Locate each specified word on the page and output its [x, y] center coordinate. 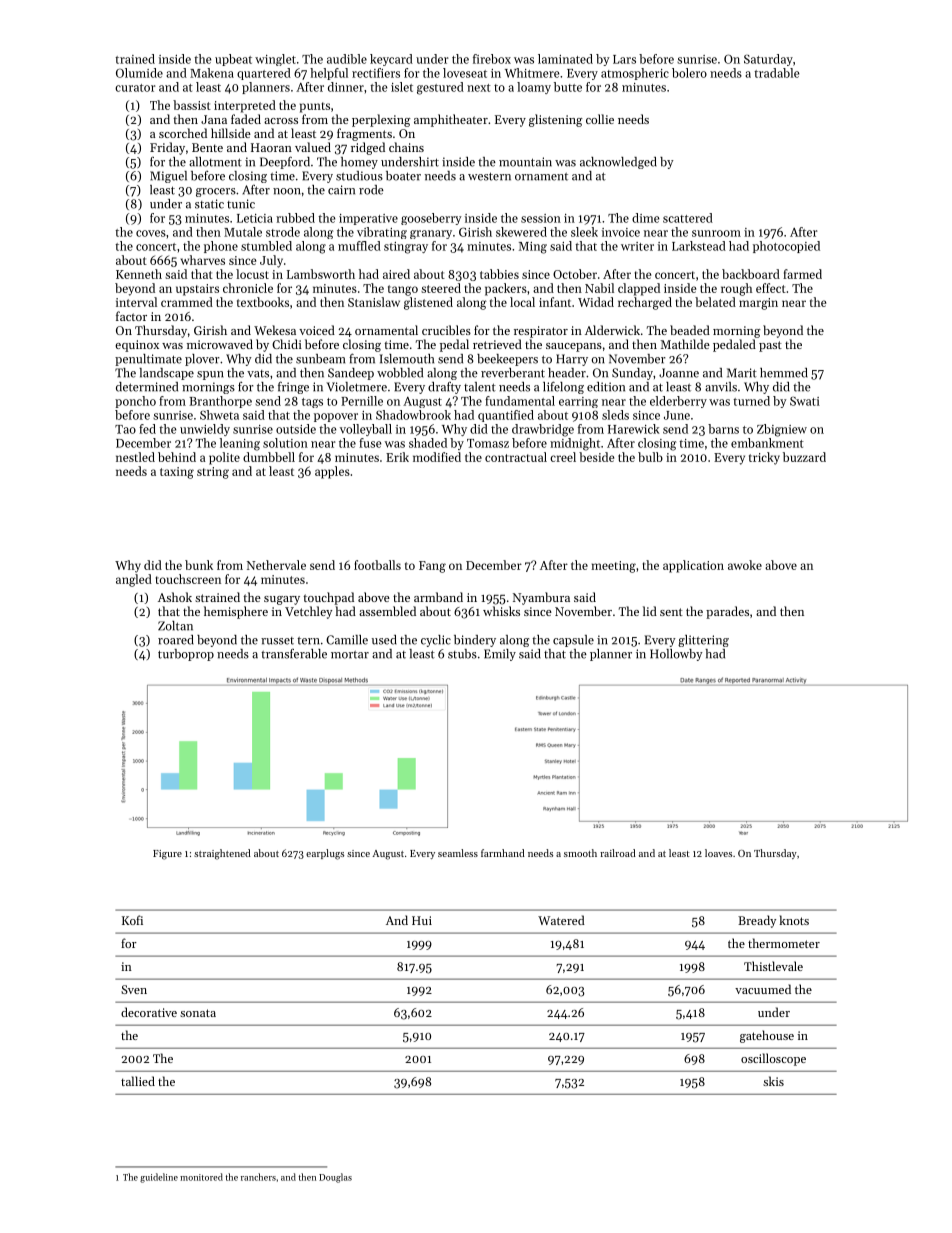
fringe [293, 387]
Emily [500, 655]
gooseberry [431, 219]
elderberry [678, 402]
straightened [222, 854]
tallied [138, 1081]
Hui [422, 920]
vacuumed [763, 989]
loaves [718, 853]
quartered [264, 74]
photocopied [786, 247]
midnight [575, 444]
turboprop [186, 655]
